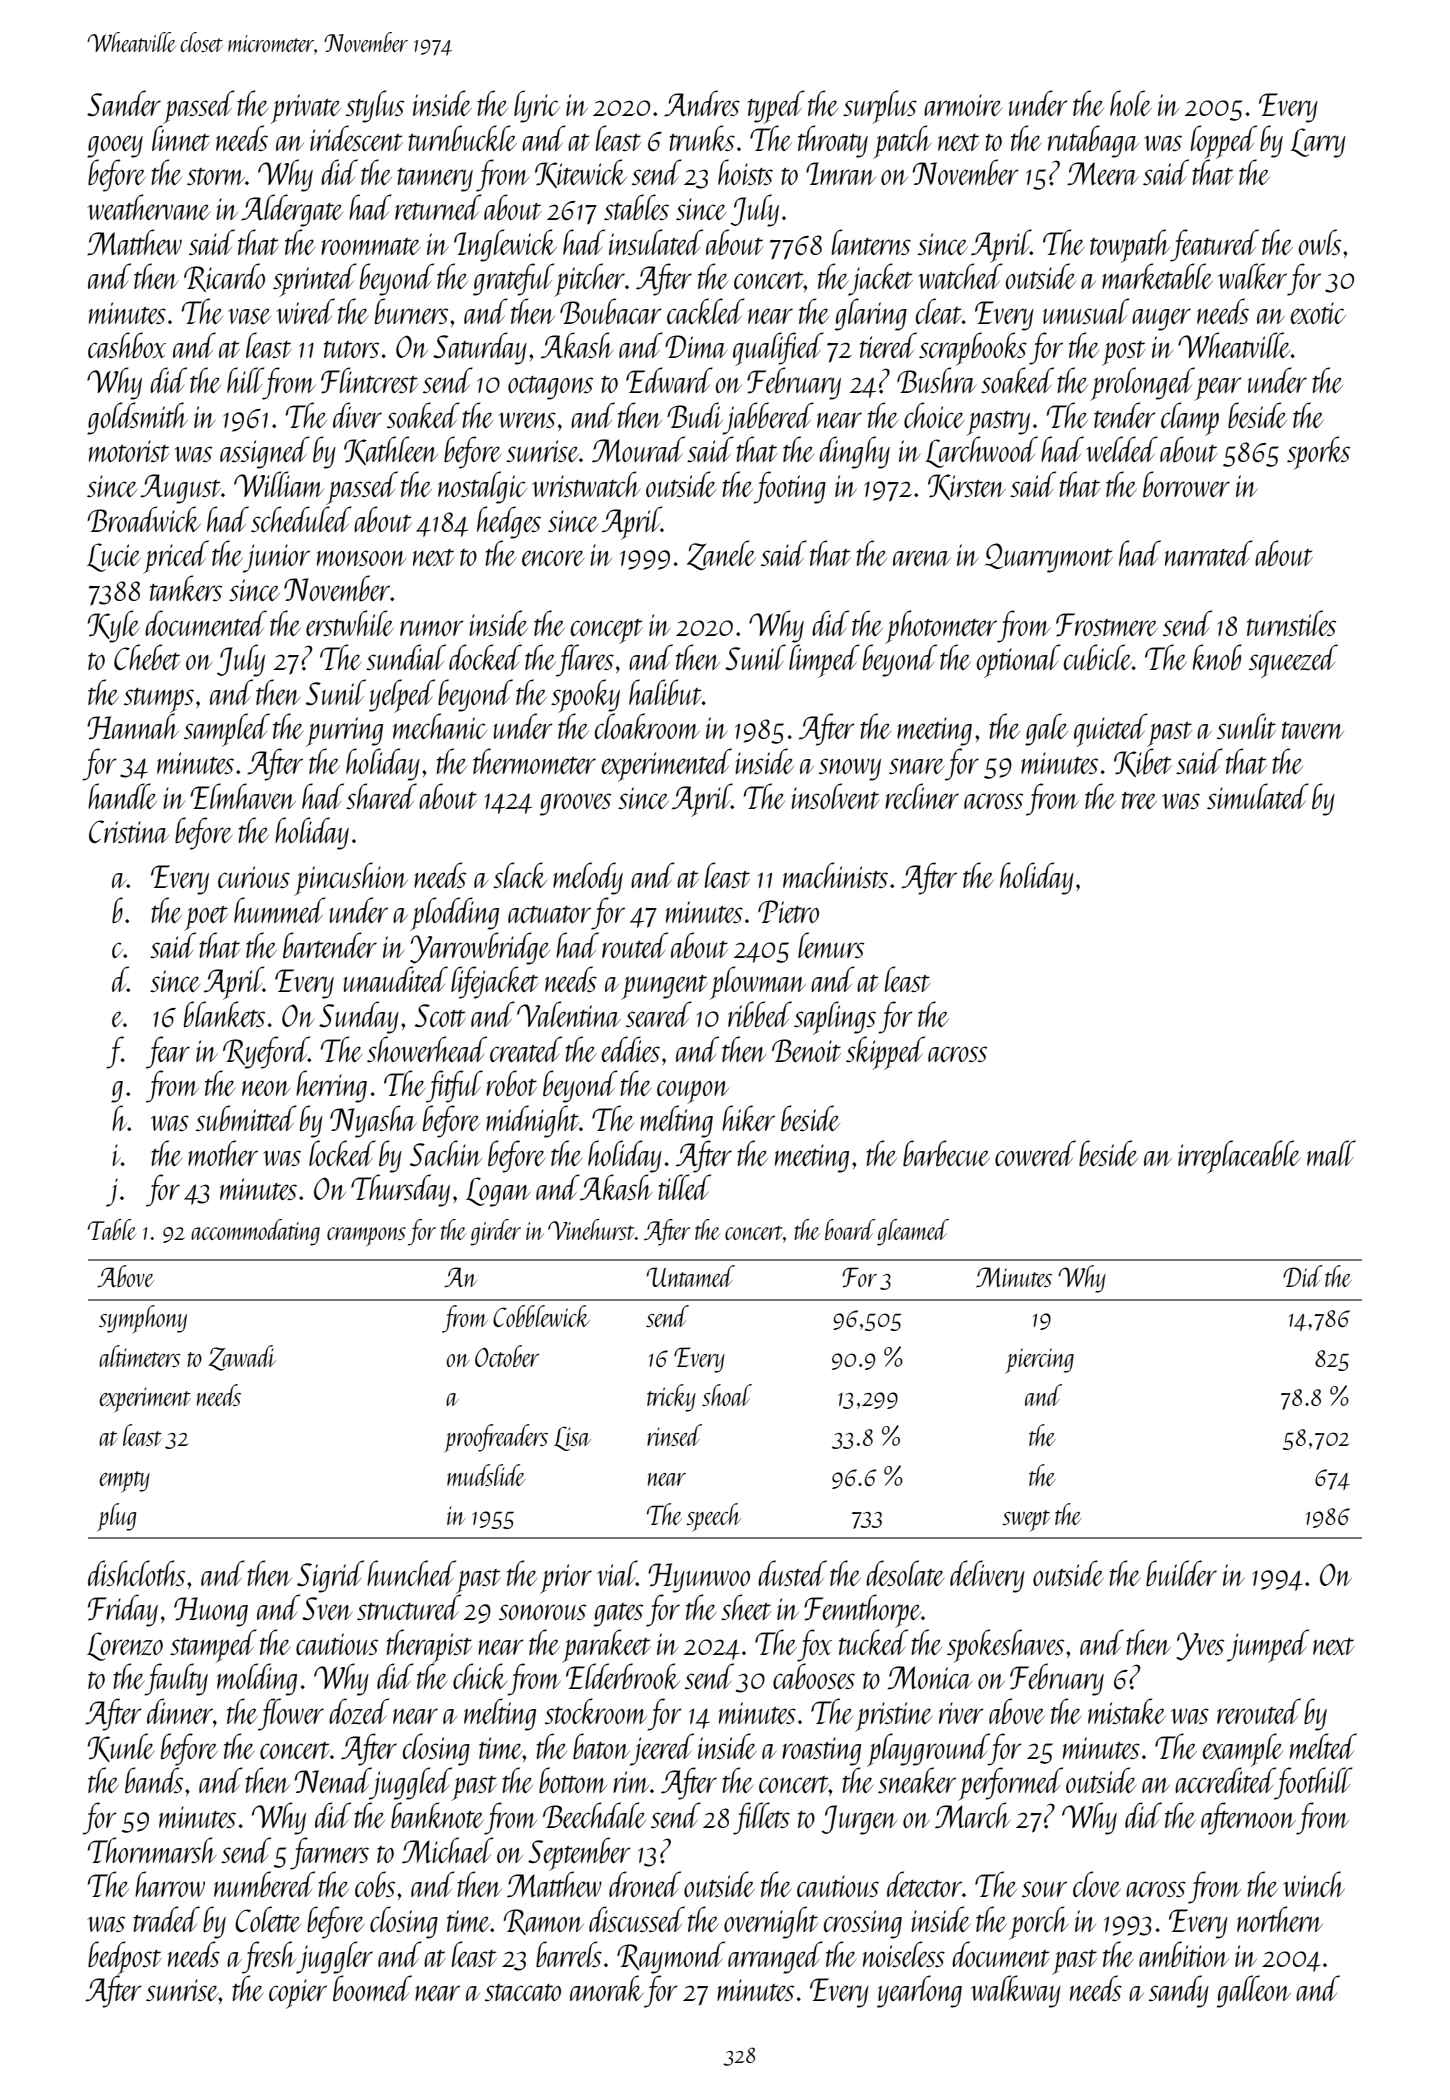 This page has width=1450, height=2100. I want to click on limped, so click(824, 661).
